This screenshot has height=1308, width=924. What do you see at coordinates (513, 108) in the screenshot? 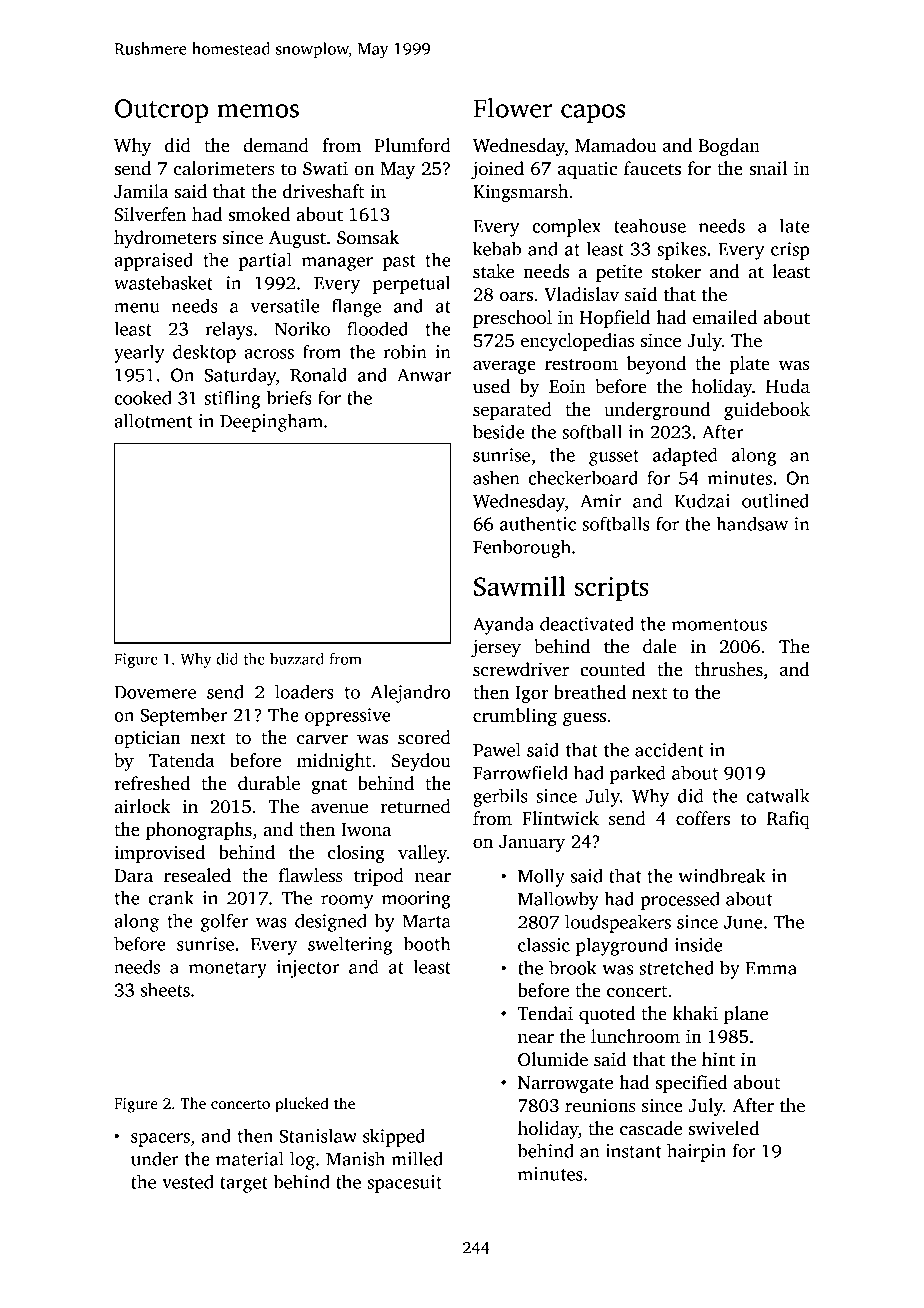
I see `Flower` at bounding box center [513, 108].
